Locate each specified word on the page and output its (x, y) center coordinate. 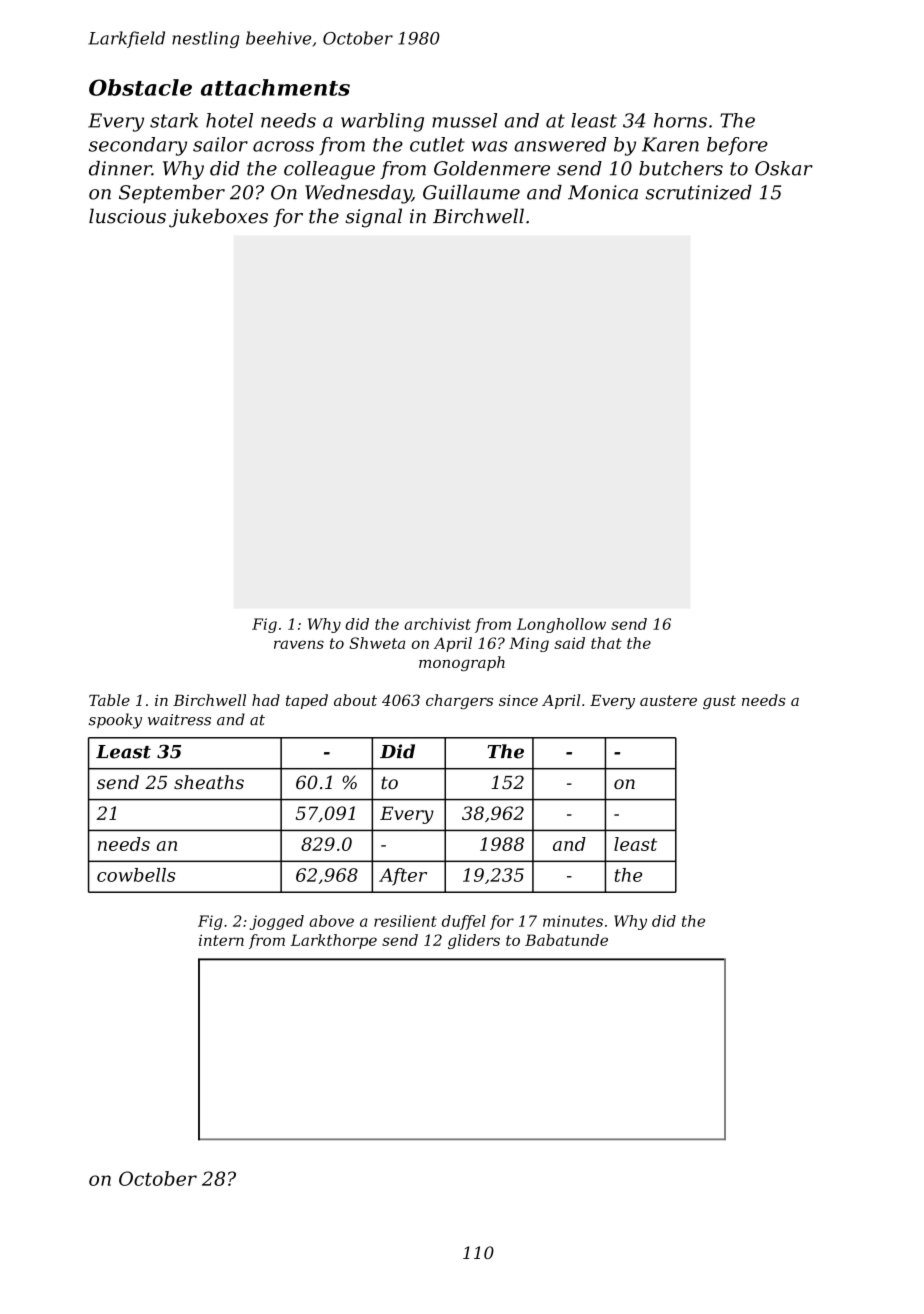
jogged (277, 922)
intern (221, 940)
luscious (127, 216)
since (518, 700)
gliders (474, 941)
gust (719, 702)
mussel (464, 120)
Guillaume (471, 192)
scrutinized (698, 192)
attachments (275, 87)
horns (680, 120)
